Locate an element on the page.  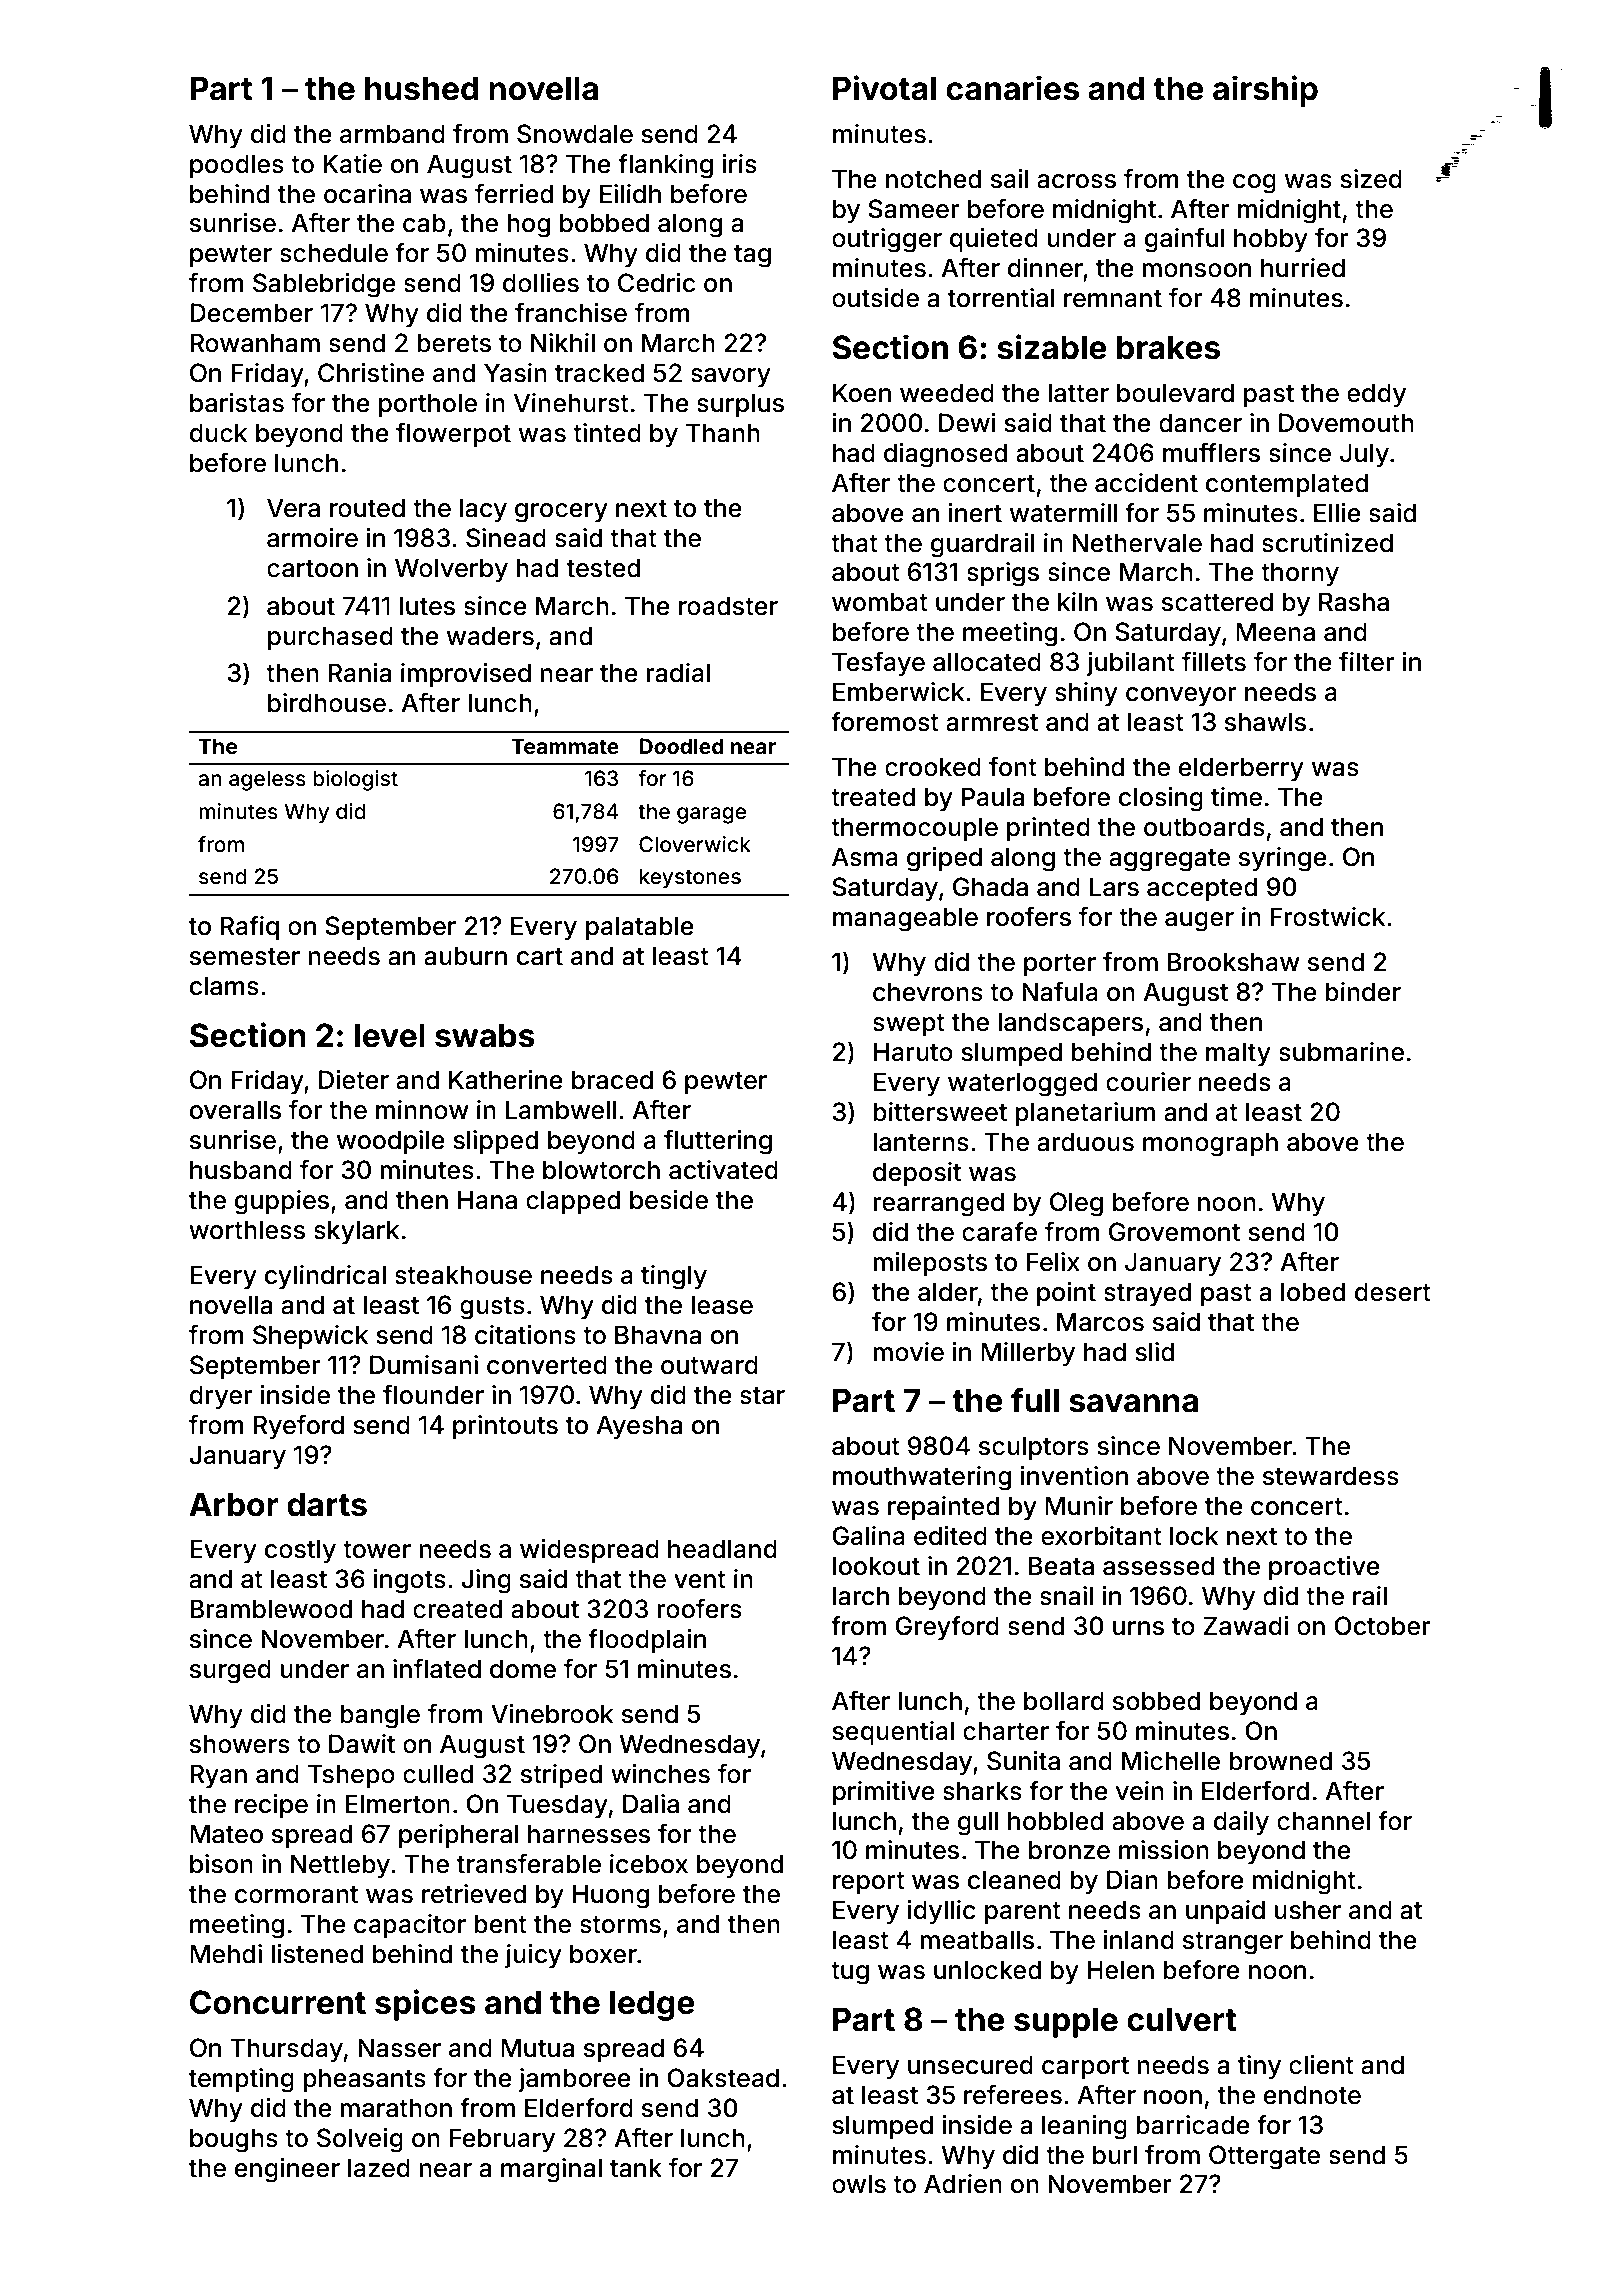
Pivotal is located at coordinates (884, 88).
